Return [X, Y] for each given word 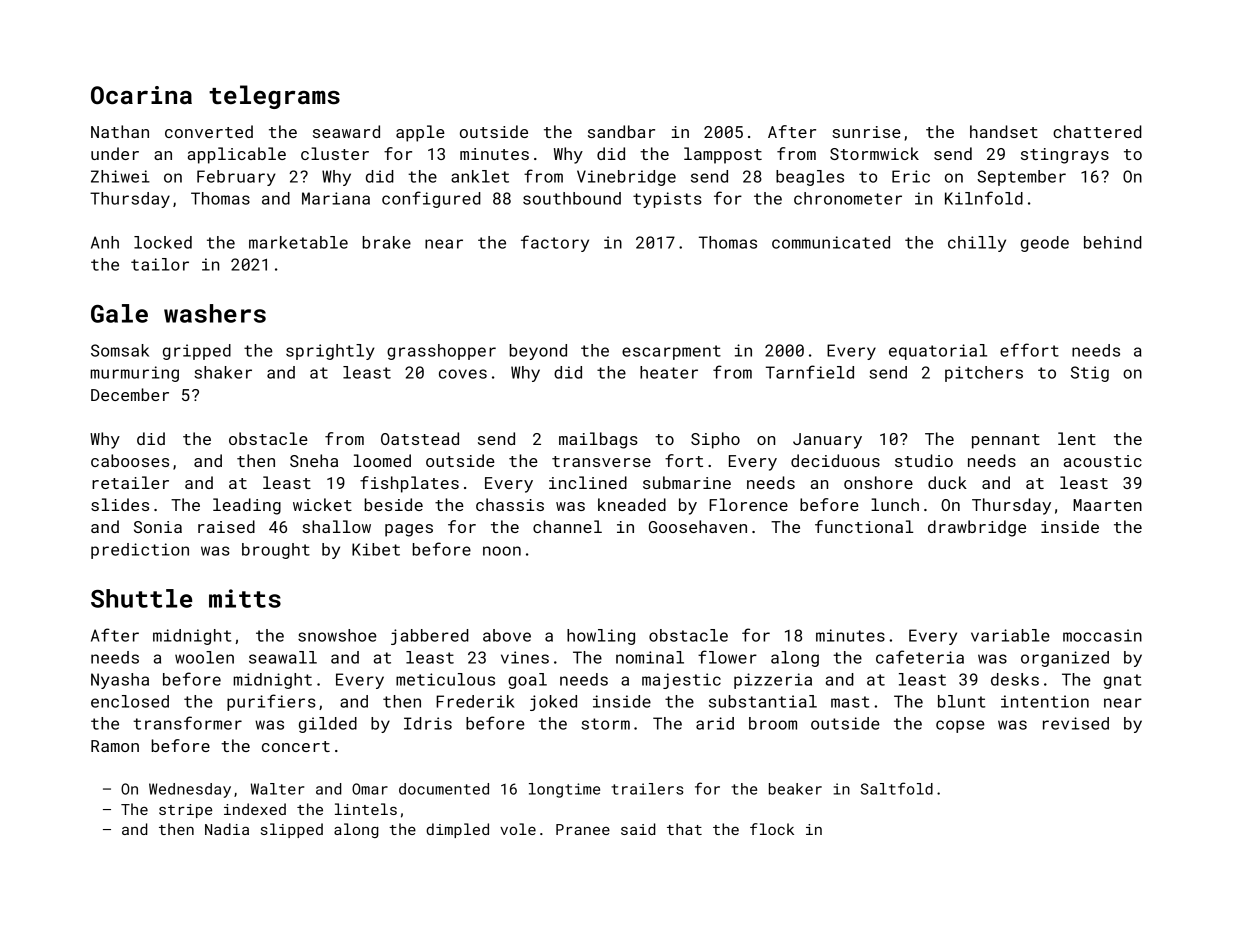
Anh [105, 242]
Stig [1090, 374]
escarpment [671, 352]
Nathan [120, 131]
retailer [130, 482]
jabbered [430, 637]
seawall [283, 657]
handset [1004, 131]
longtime [564, 790]
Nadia [227, 829]
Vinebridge [626, 178]
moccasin [1102, 635]
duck [947, 482]
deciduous [835, 460]
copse [960, 726]
